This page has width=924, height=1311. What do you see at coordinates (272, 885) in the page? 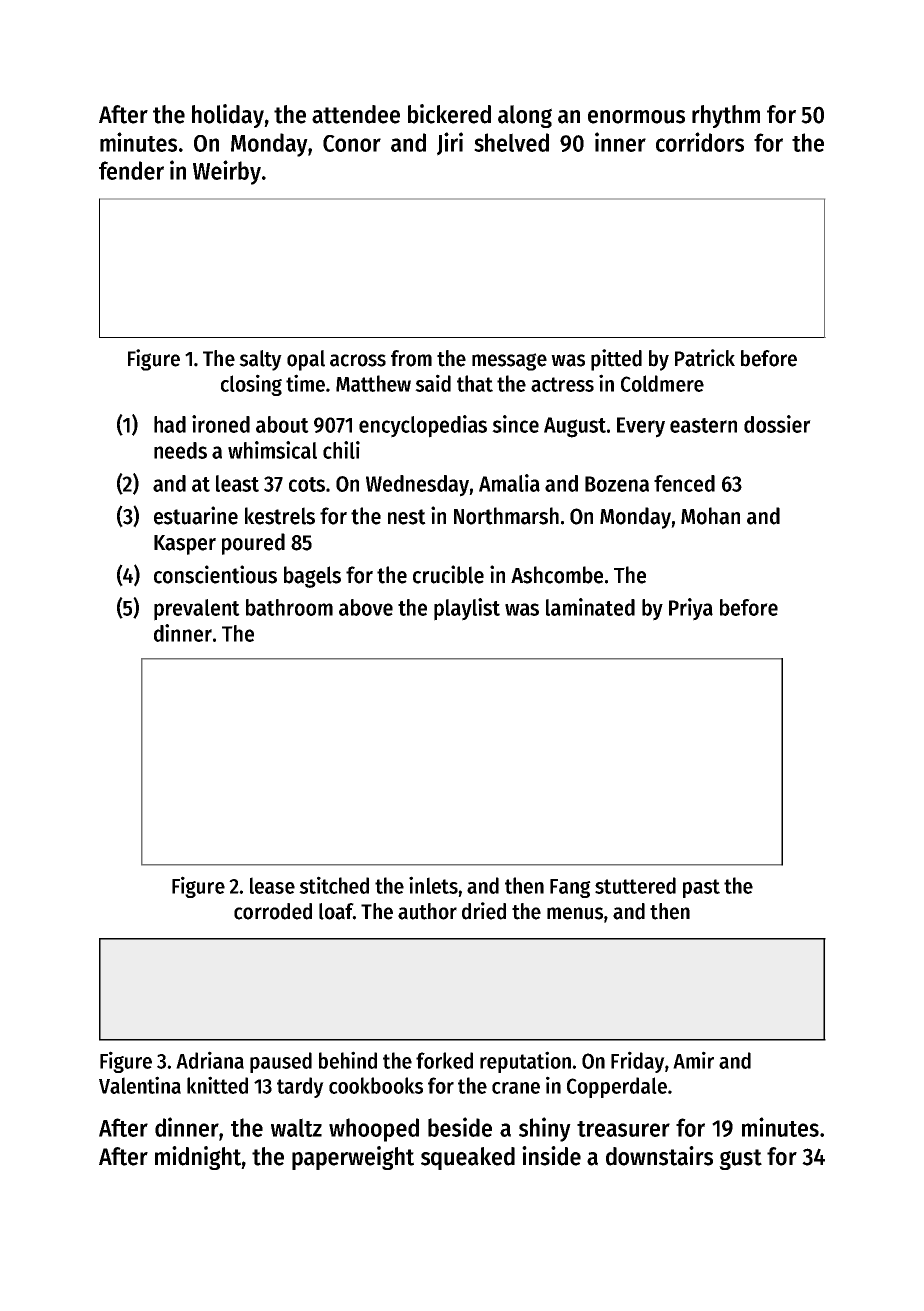
I see `lease` at bounding box center [272, 885].
